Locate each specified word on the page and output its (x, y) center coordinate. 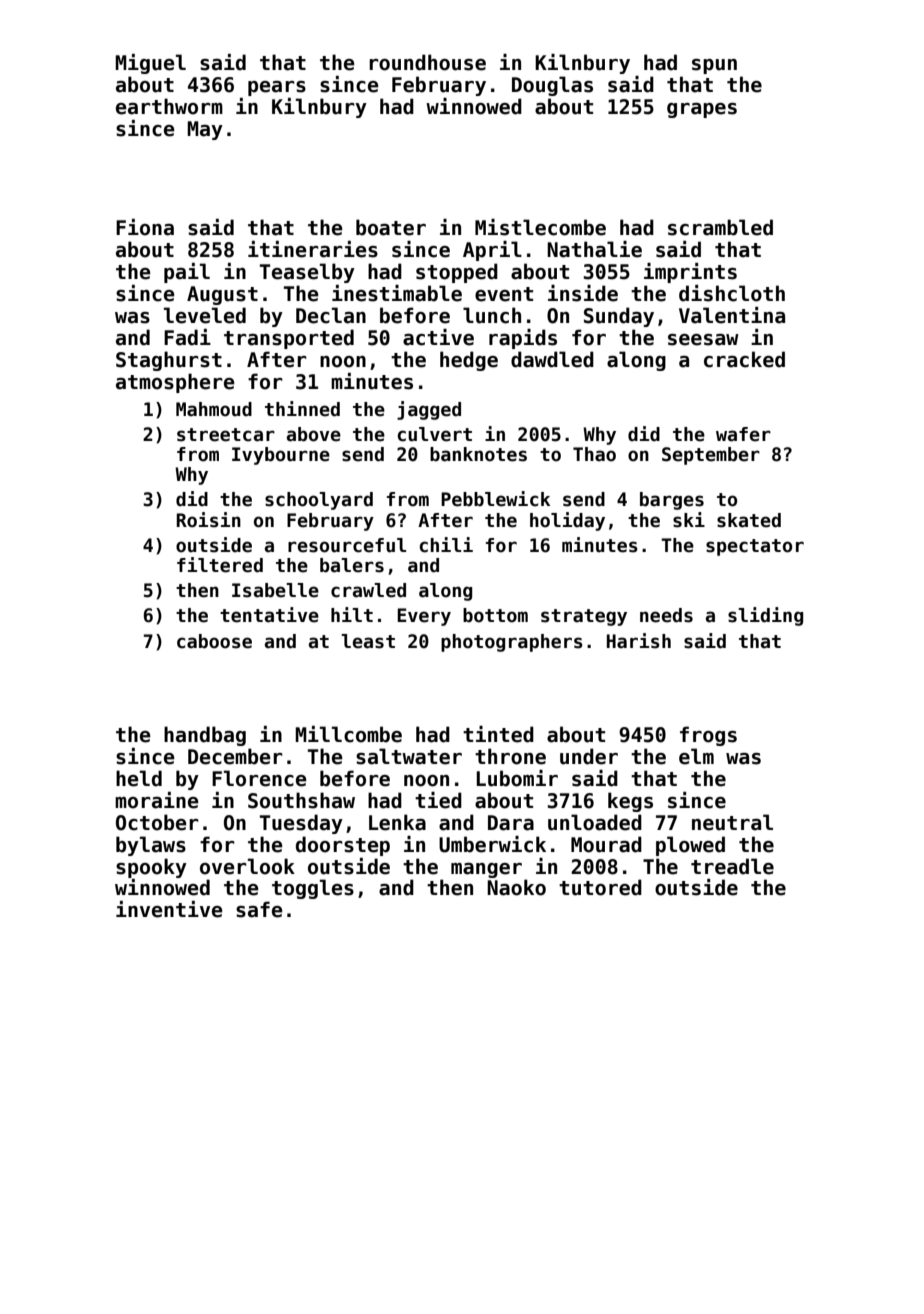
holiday (567, 521)
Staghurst (169, 361)
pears (277, 88)
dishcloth (732, 293)
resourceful (347, 545)
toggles (313, 889)
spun (714, 66)
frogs (708, 736)
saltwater (409, 756)
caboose (214, 641)
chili (446, 545)
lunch (492, 315)
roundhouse (427, 62)
